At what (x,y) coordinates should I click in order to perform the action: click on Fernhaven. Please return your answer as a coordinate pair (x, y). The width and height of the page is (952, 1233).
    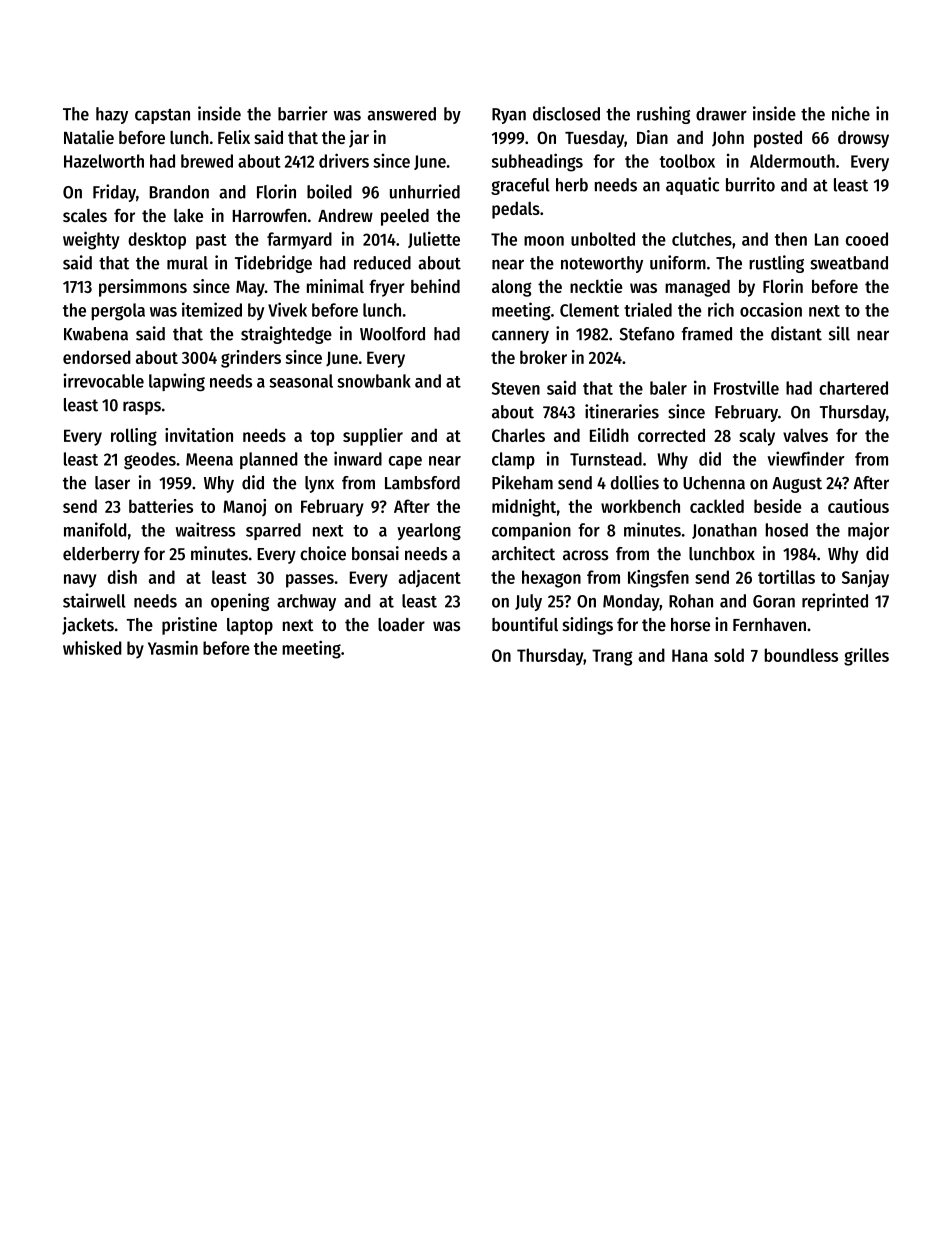
    Looking at the image, I should click on (769, 624).
